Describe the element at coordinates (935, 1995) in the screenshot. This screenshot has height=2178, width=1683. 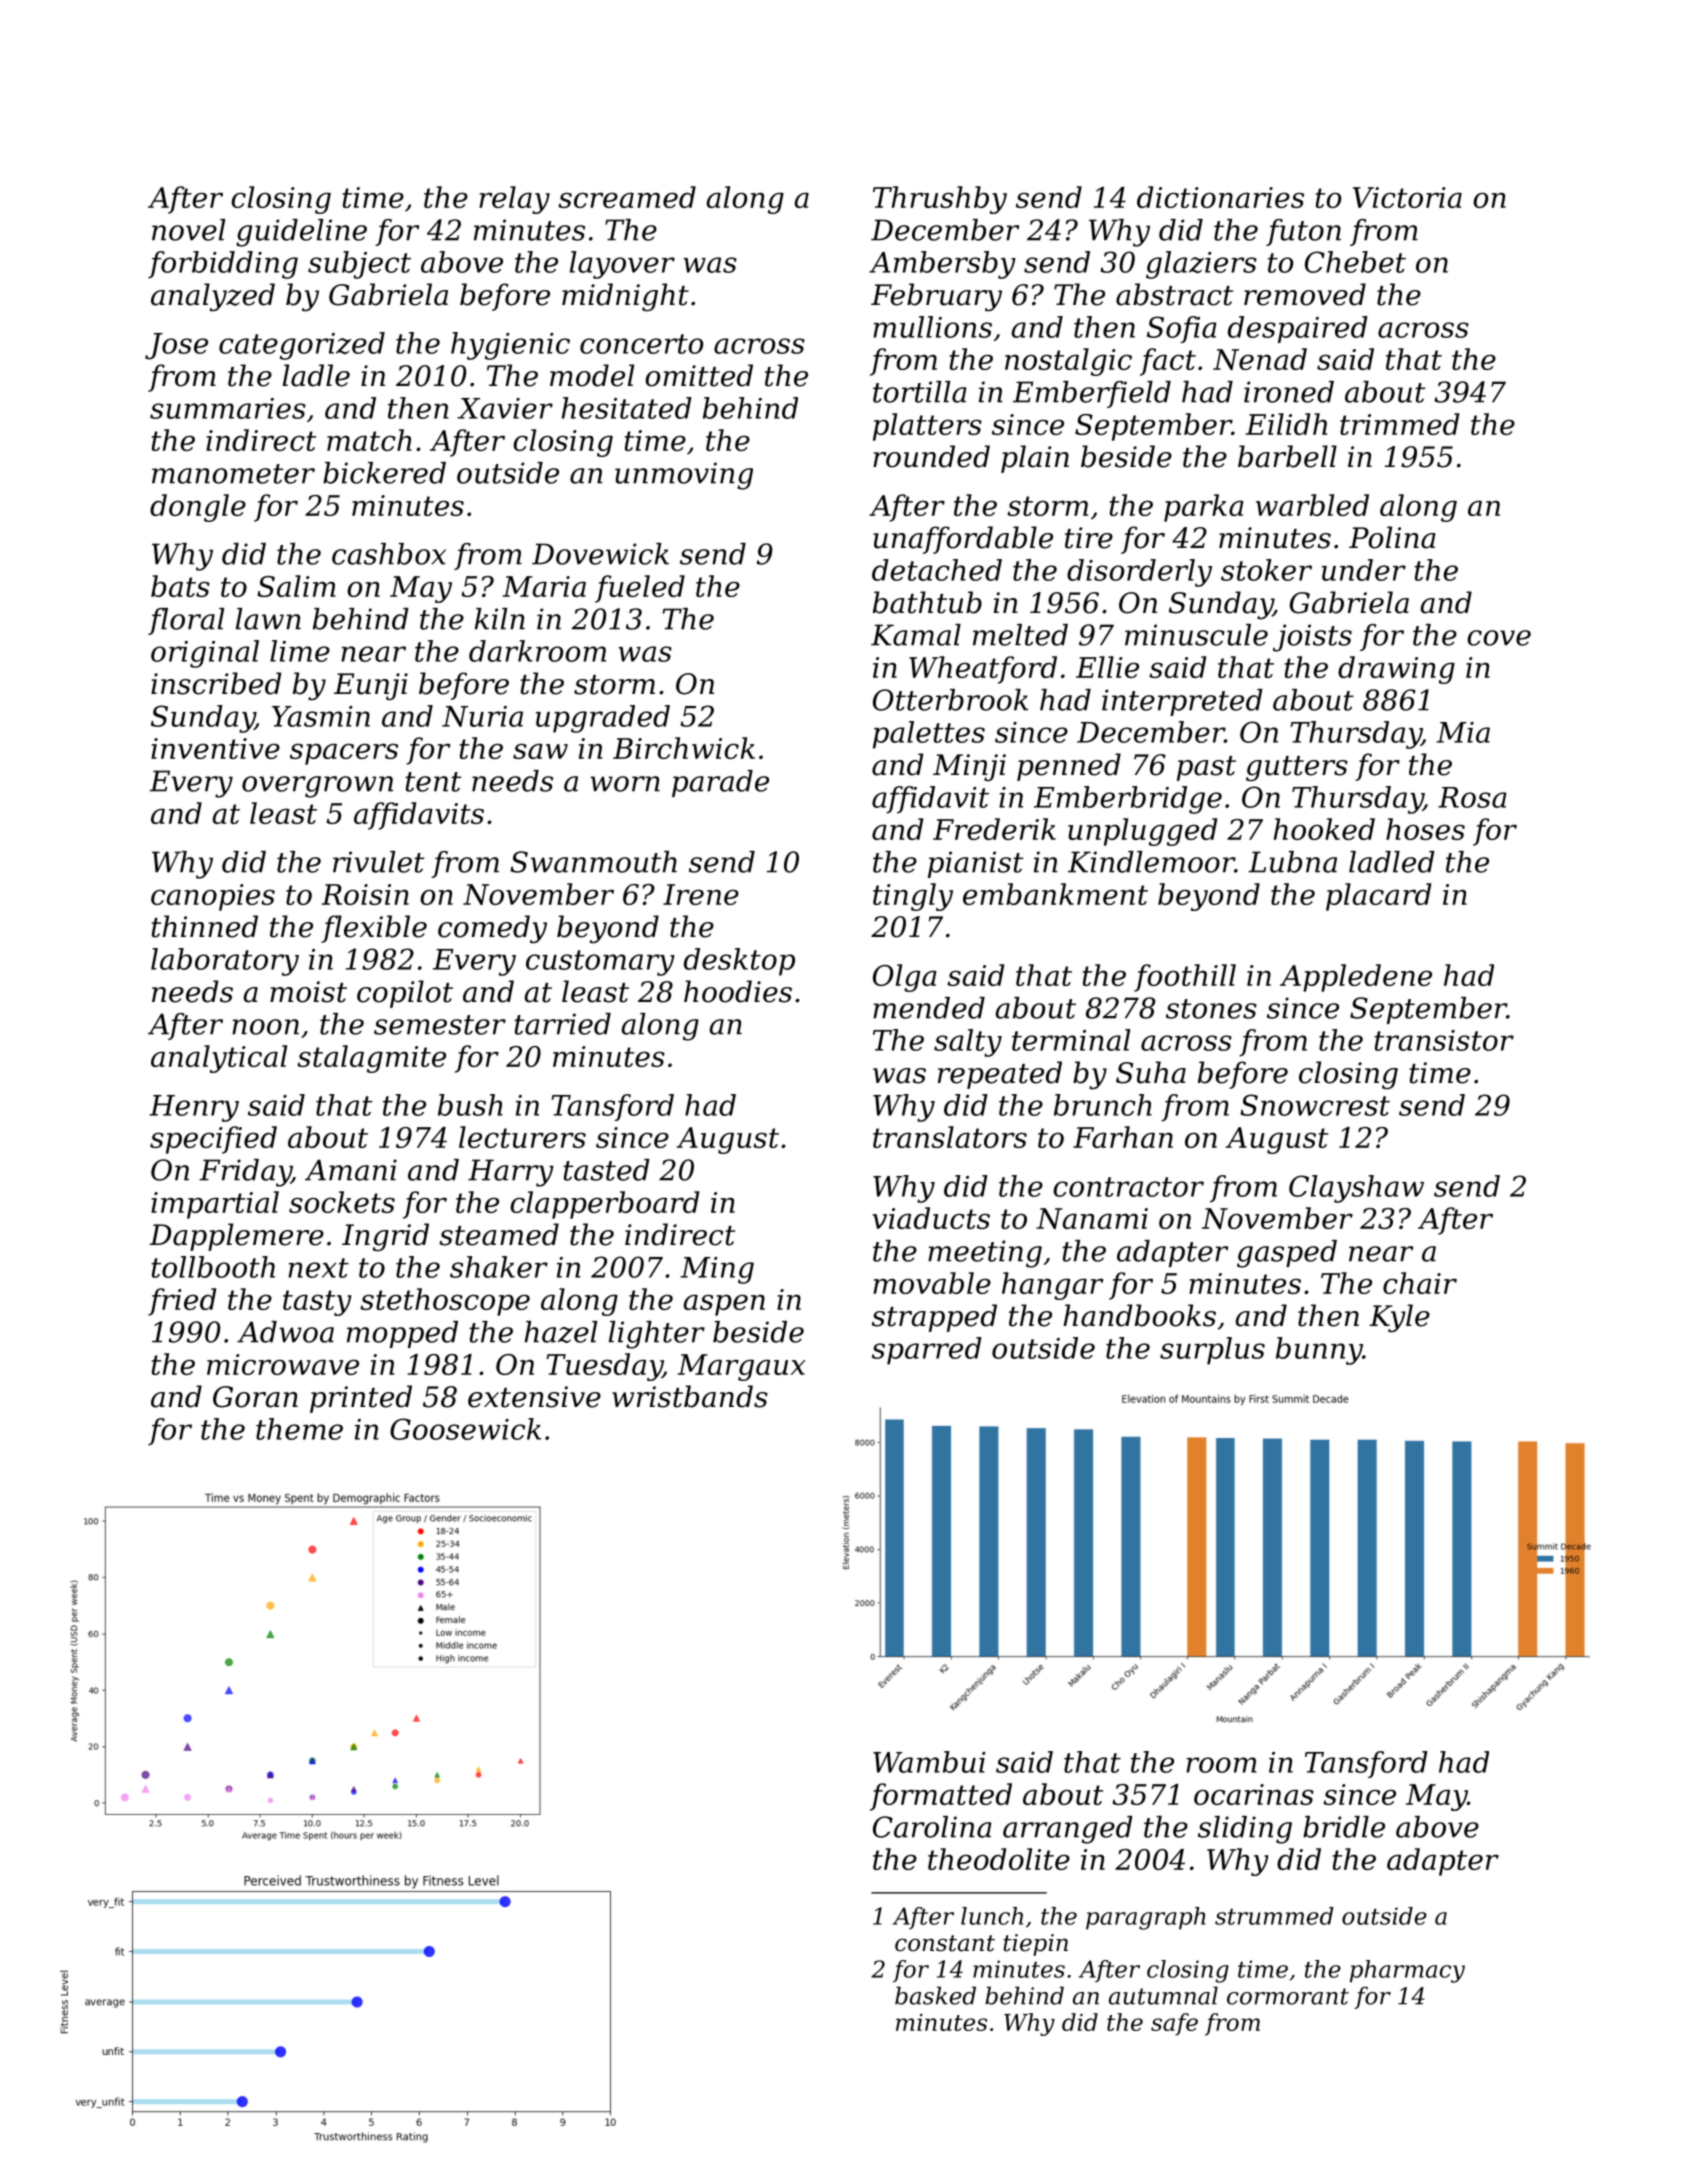
I see `basked` at that location.
